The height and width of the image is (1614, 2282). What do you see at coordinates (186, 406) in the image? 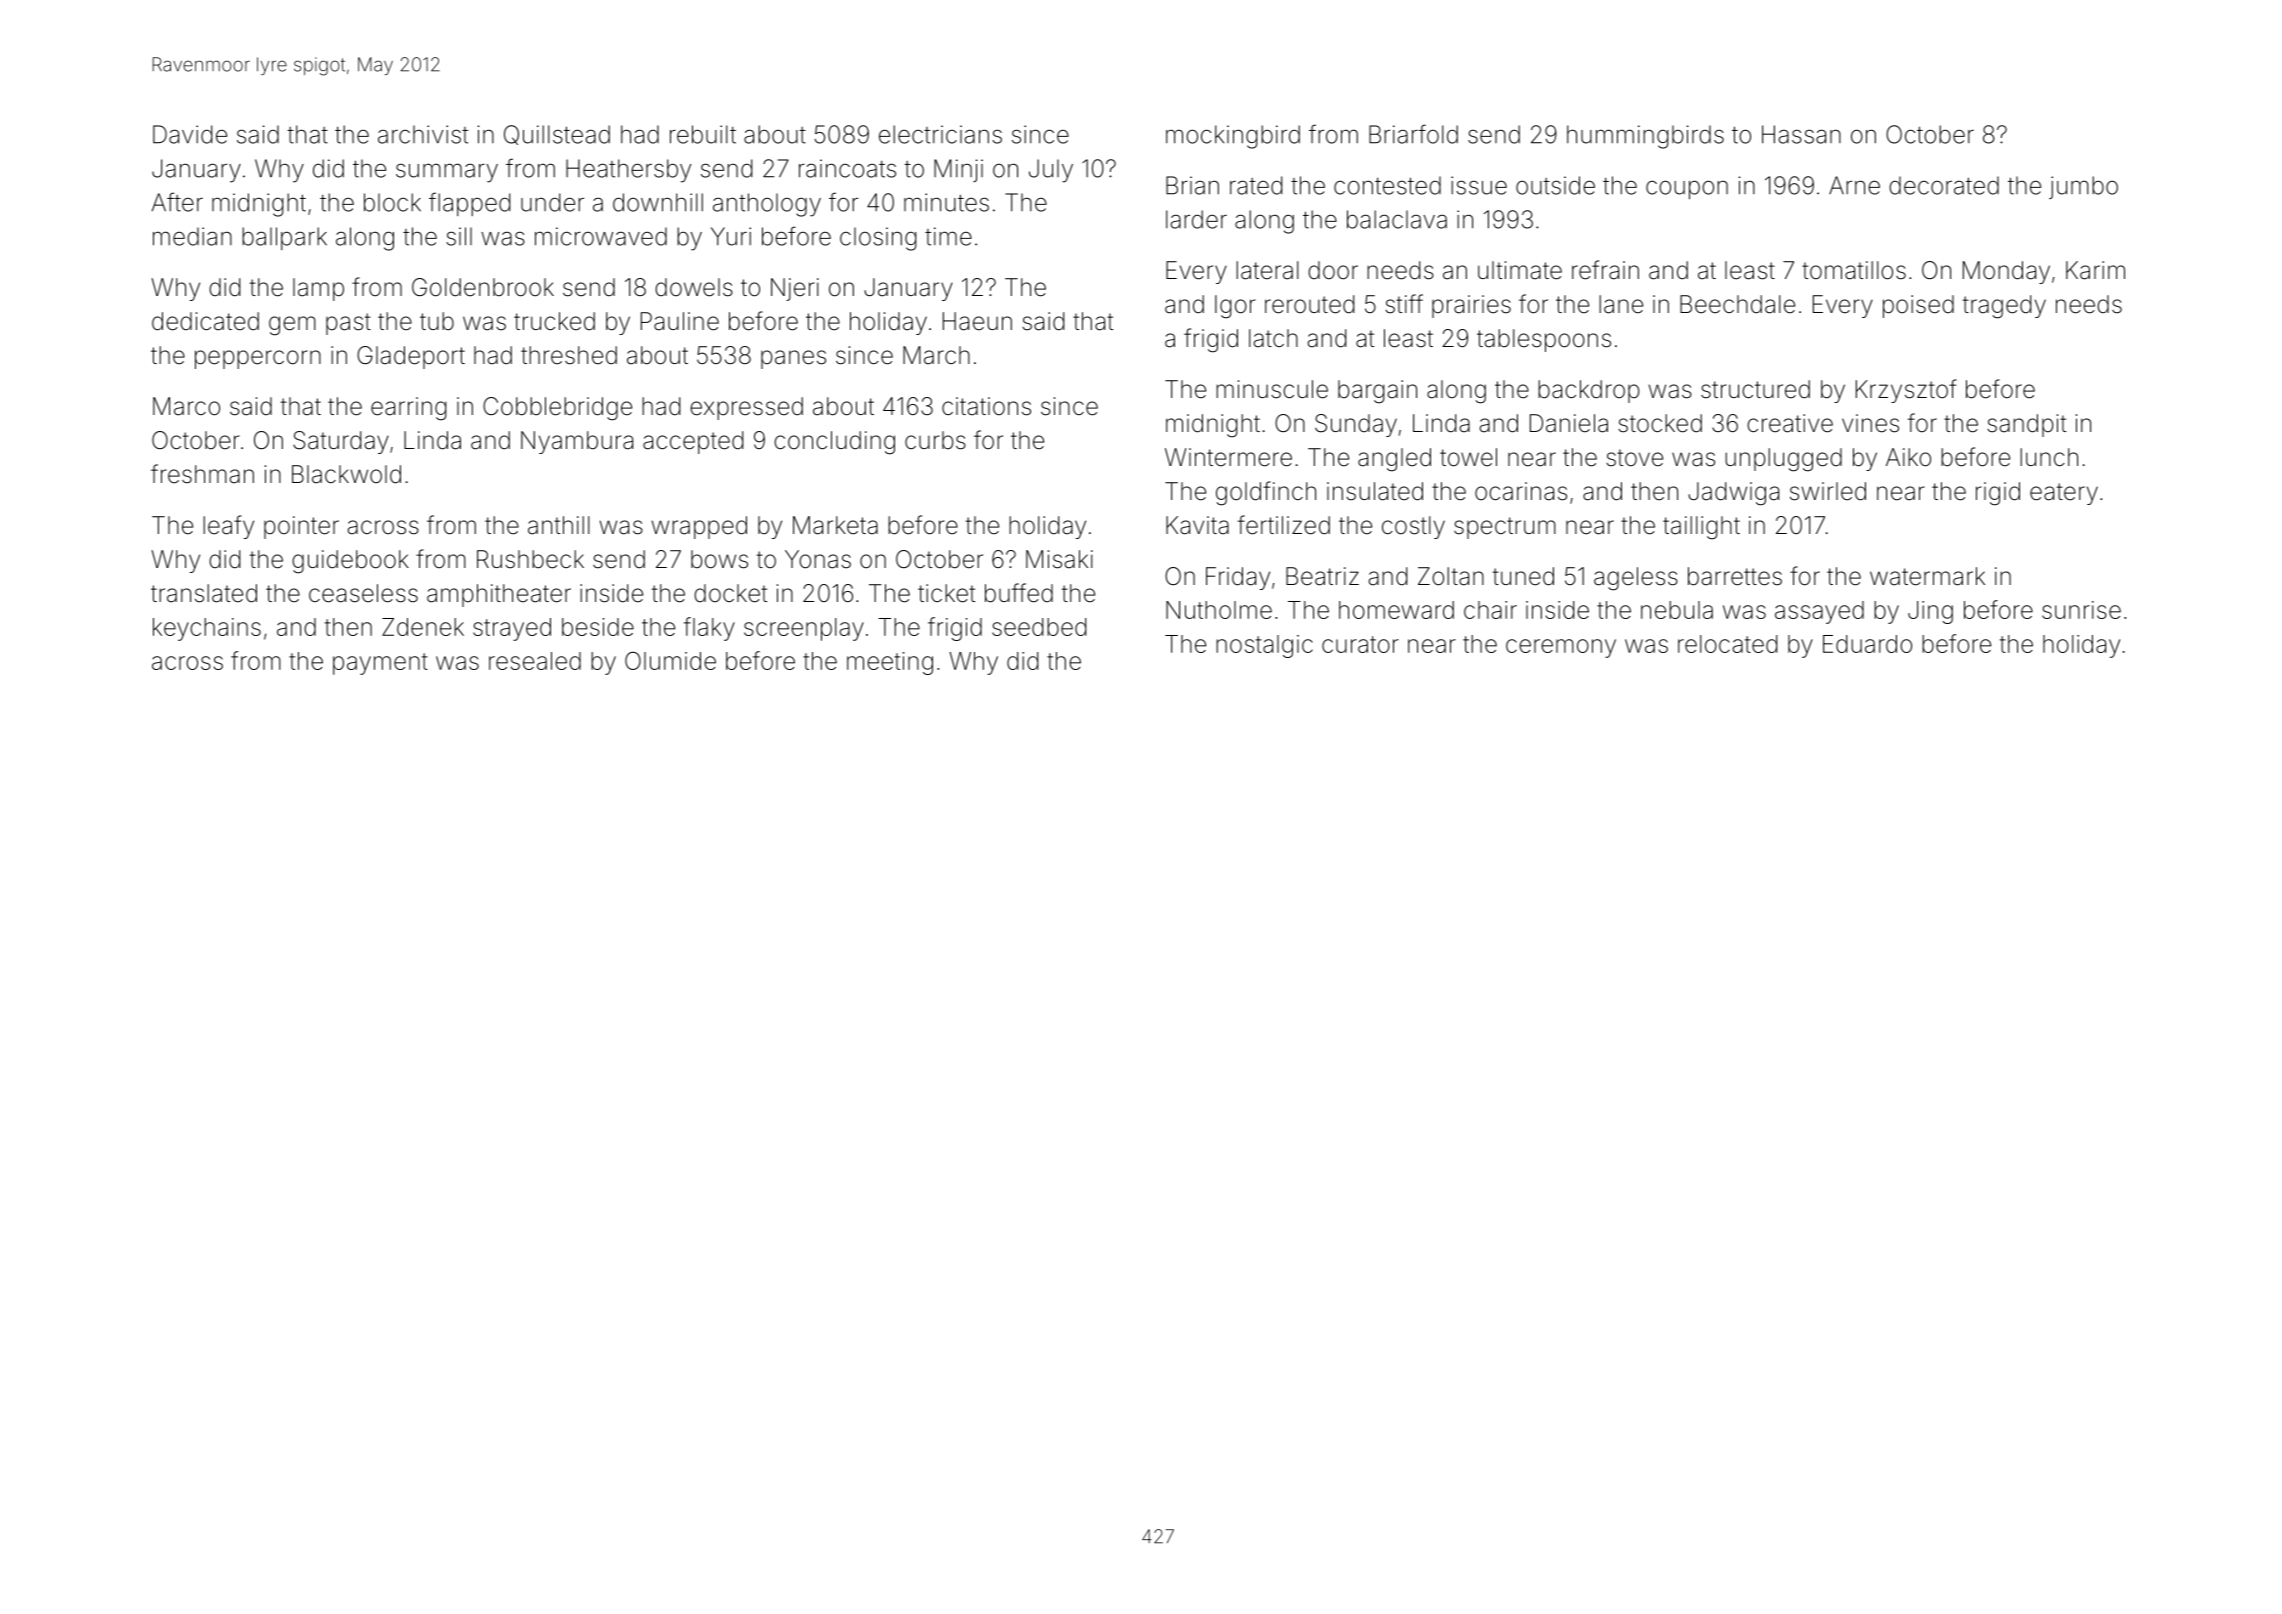
I see `Marco` at bounding box center [186, 406].
